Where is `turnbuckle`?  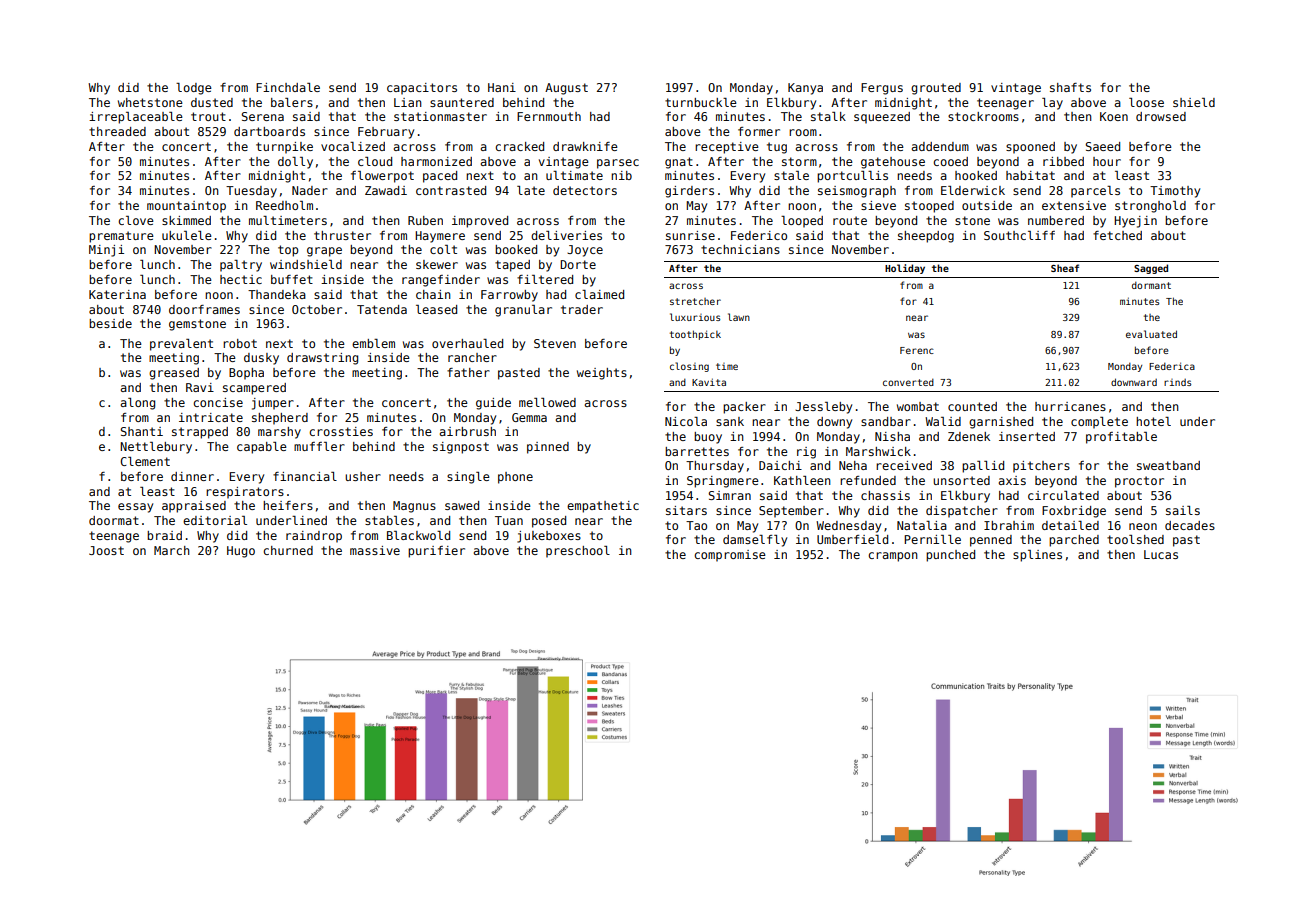
turnbuckle is located at coordinates (701, 102).
